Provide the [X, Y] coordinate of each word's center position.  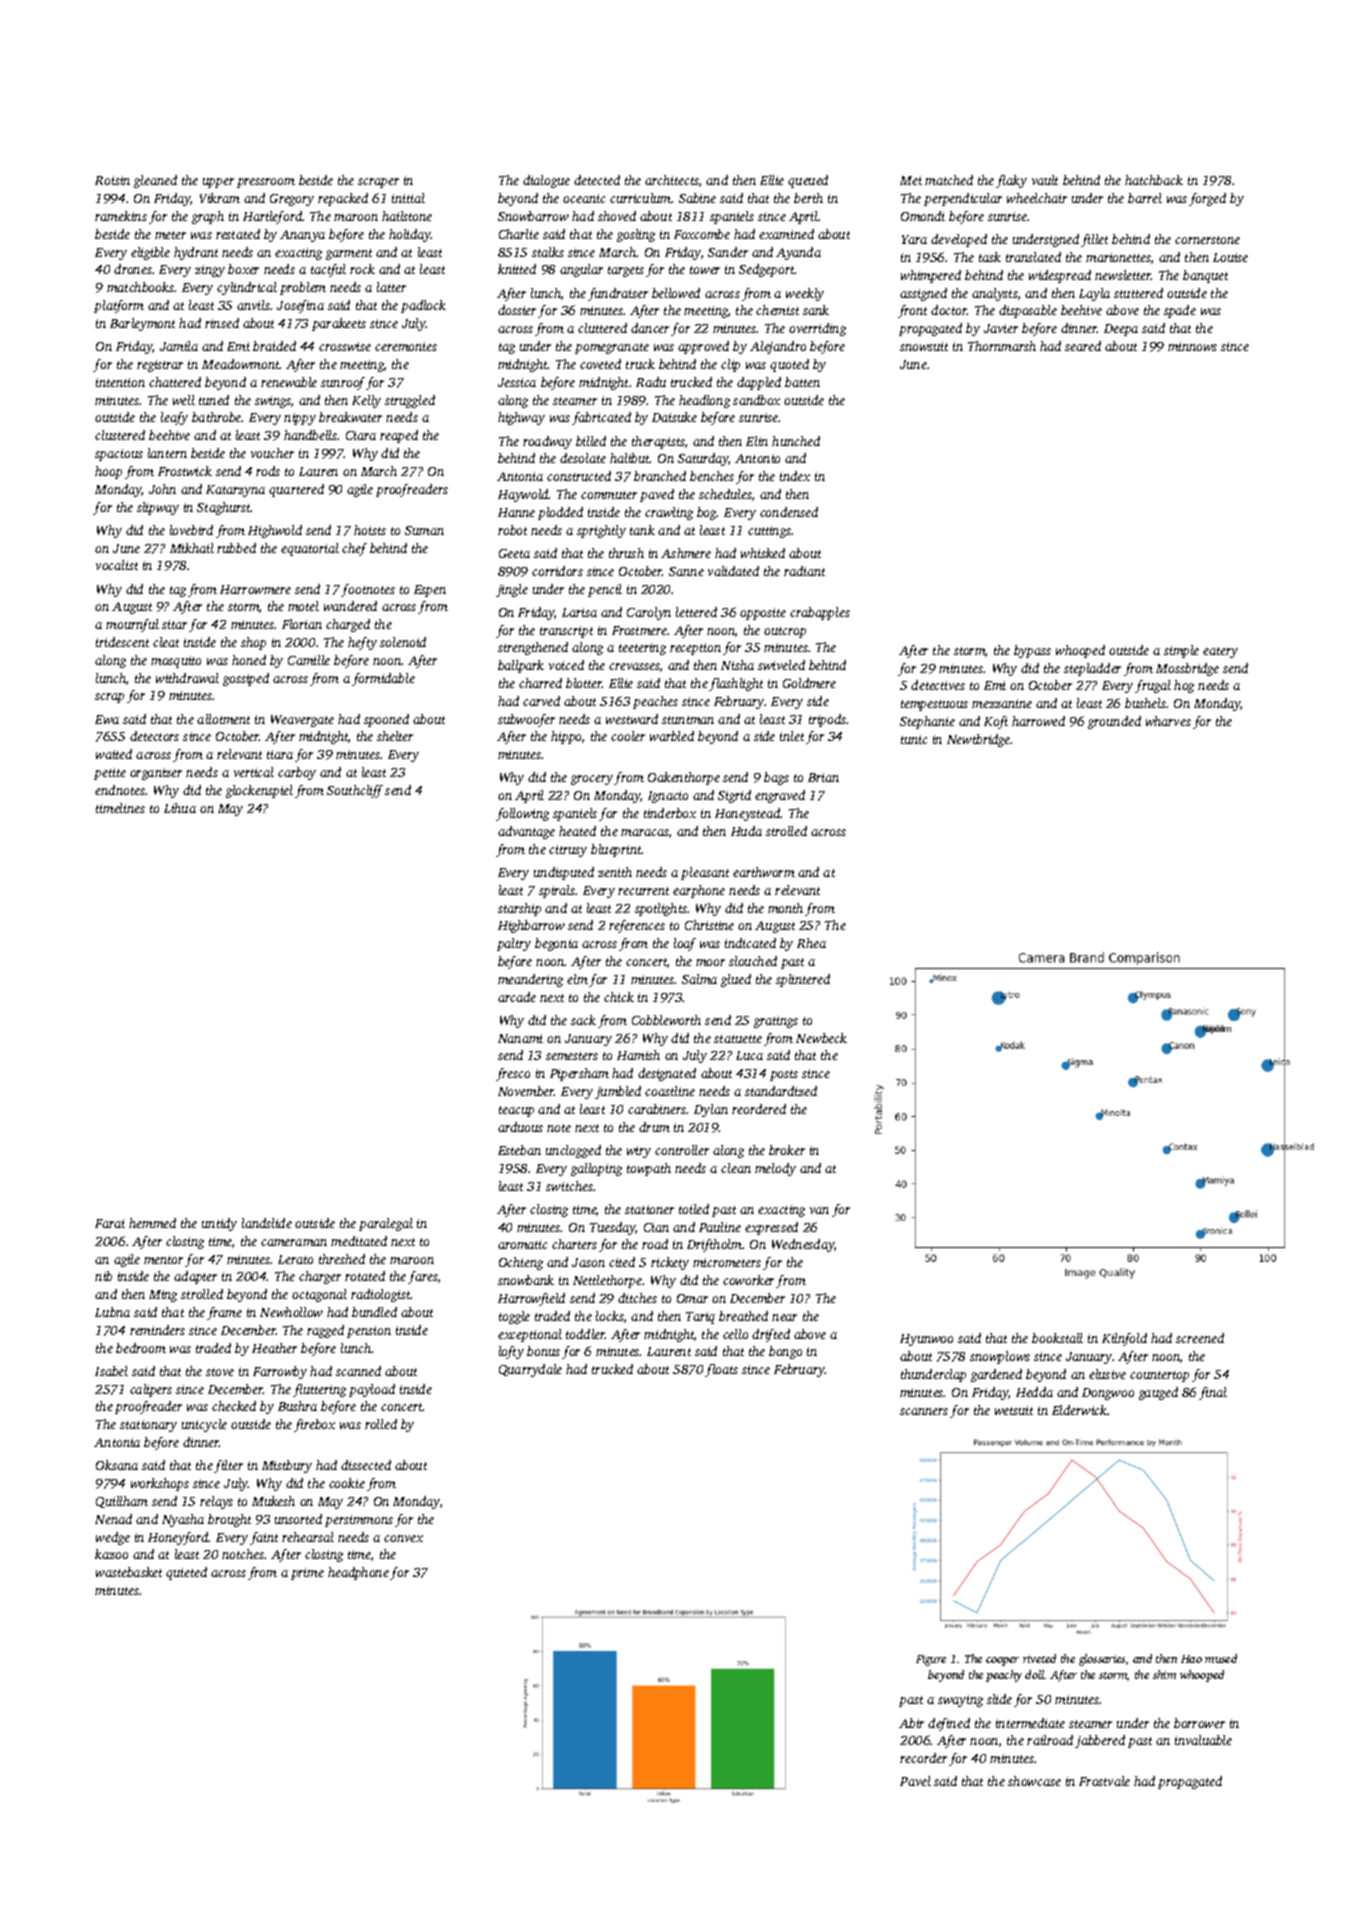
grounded [1114, 722]
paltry [514, 944]
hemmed [152, 1223]
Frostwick [185, 471]
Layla [1094, 294]
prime [307, 1574]
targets [626, 271]
